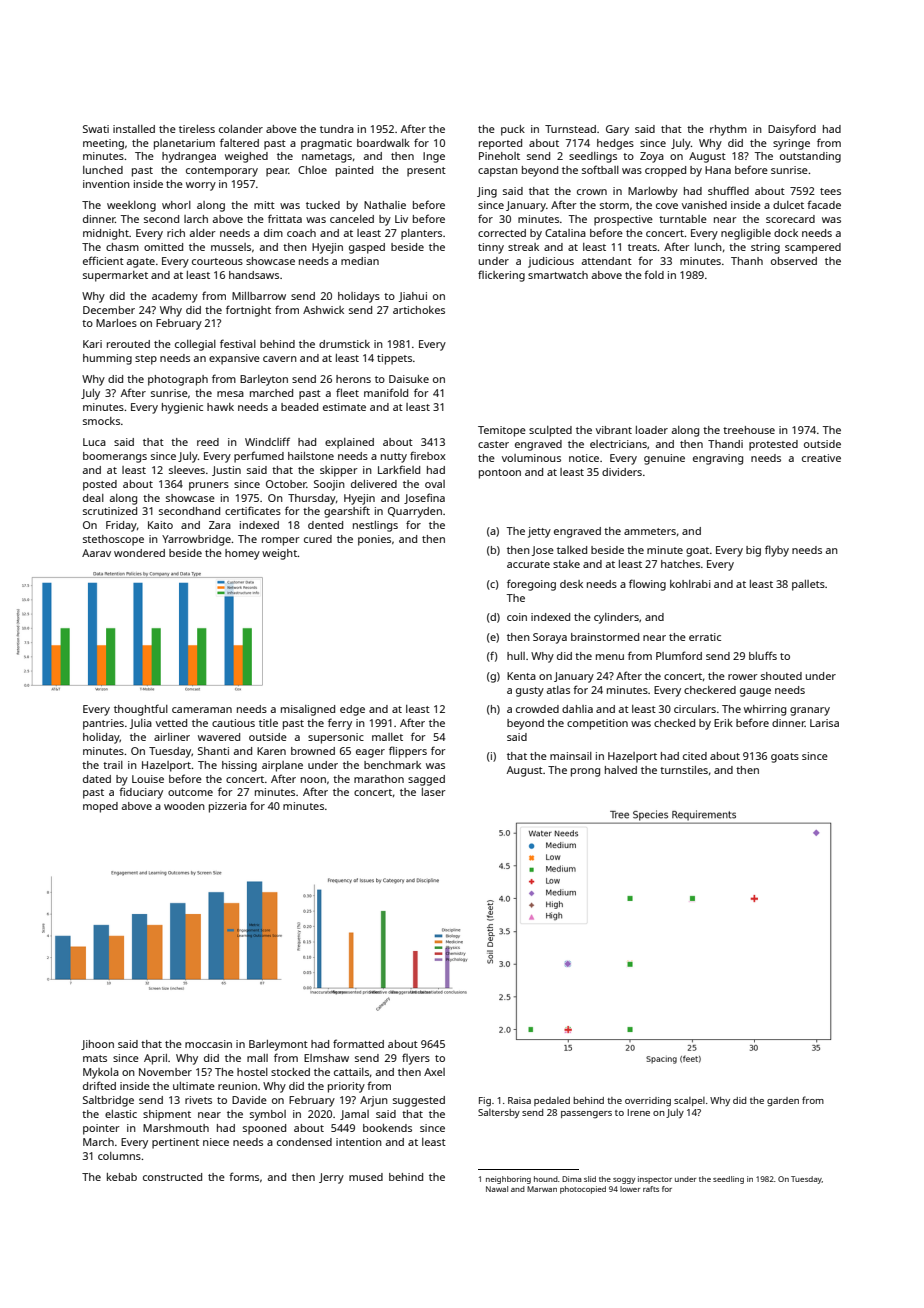  Describe the element at coordinates (434, 1072) in the image. I see `Axel` at that location.
